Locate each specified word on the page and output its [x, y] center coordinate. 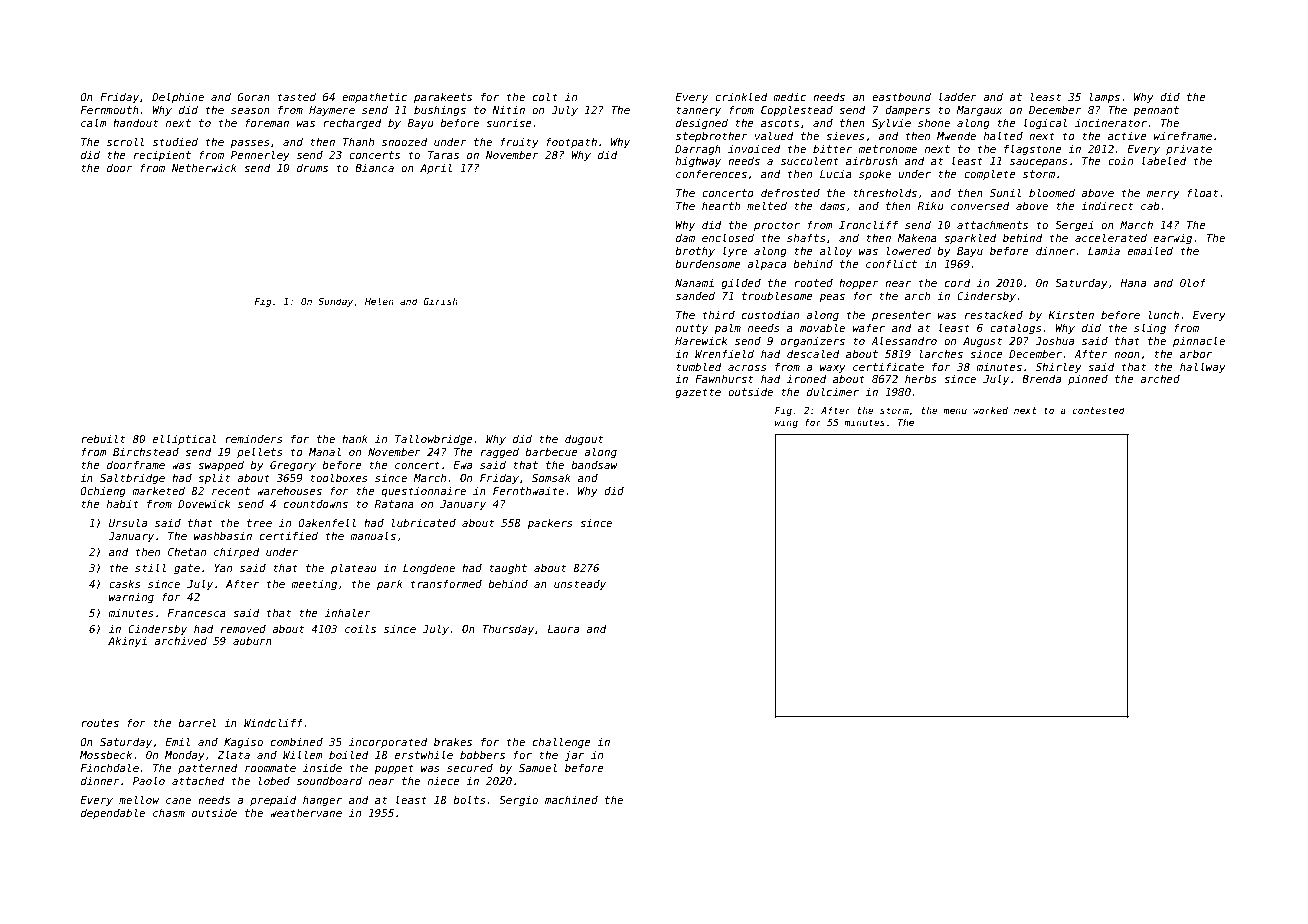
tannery [698, 111]
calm [94, 122]
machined [571, 800]
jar [574, 755]
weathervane [306, 813]
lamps [1105, 97]
